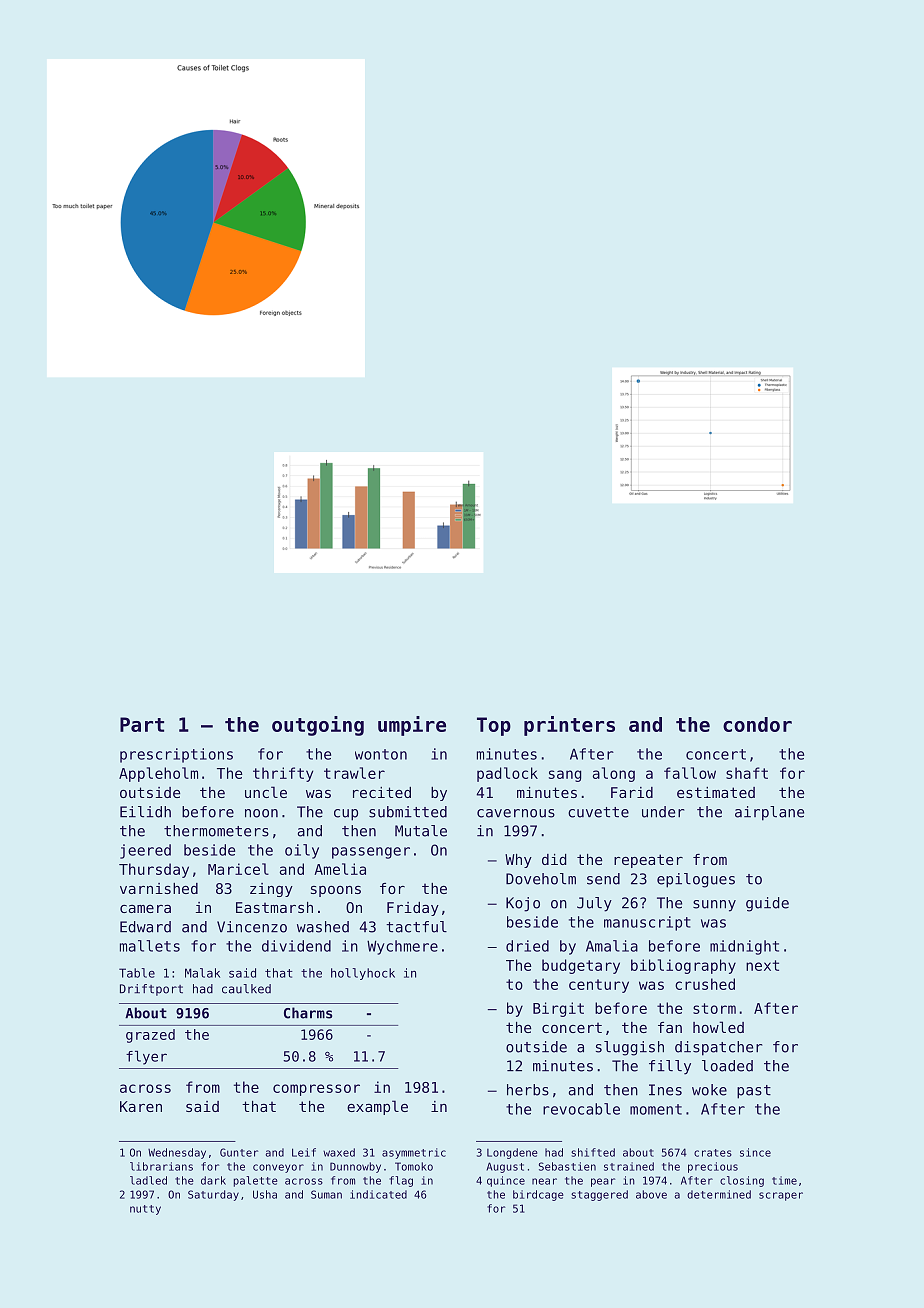  I want to click on howled, so click(718, 1027).
